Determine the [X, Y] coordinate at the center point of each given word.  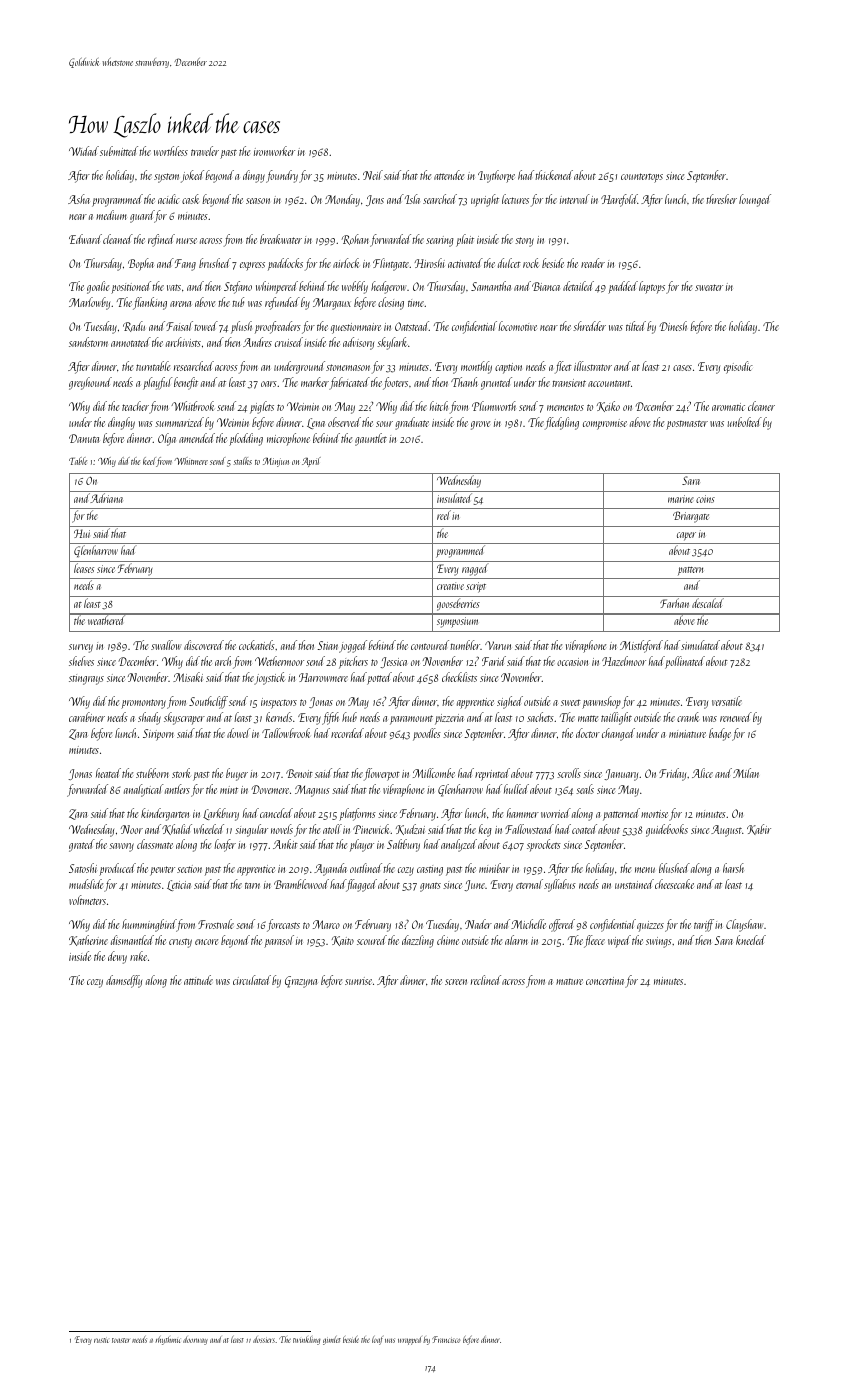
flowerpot [382, 774]
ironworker [274, 151]
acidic [169, 199]
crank [688, 717]
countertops [642, 178]
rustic [101, 1340]
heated [108, 773]
